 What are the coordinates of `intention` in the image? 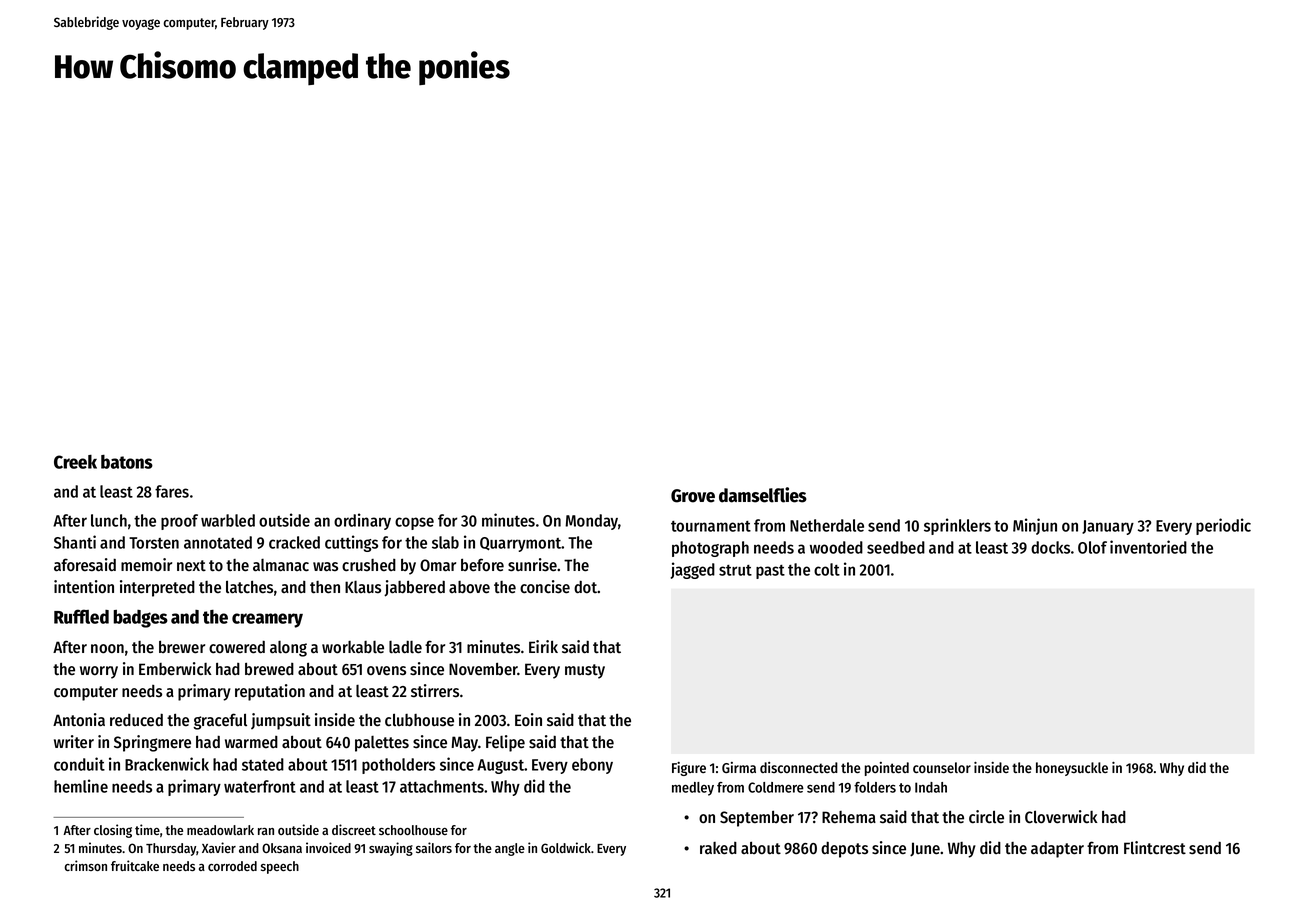 It's located at (84, 587).
